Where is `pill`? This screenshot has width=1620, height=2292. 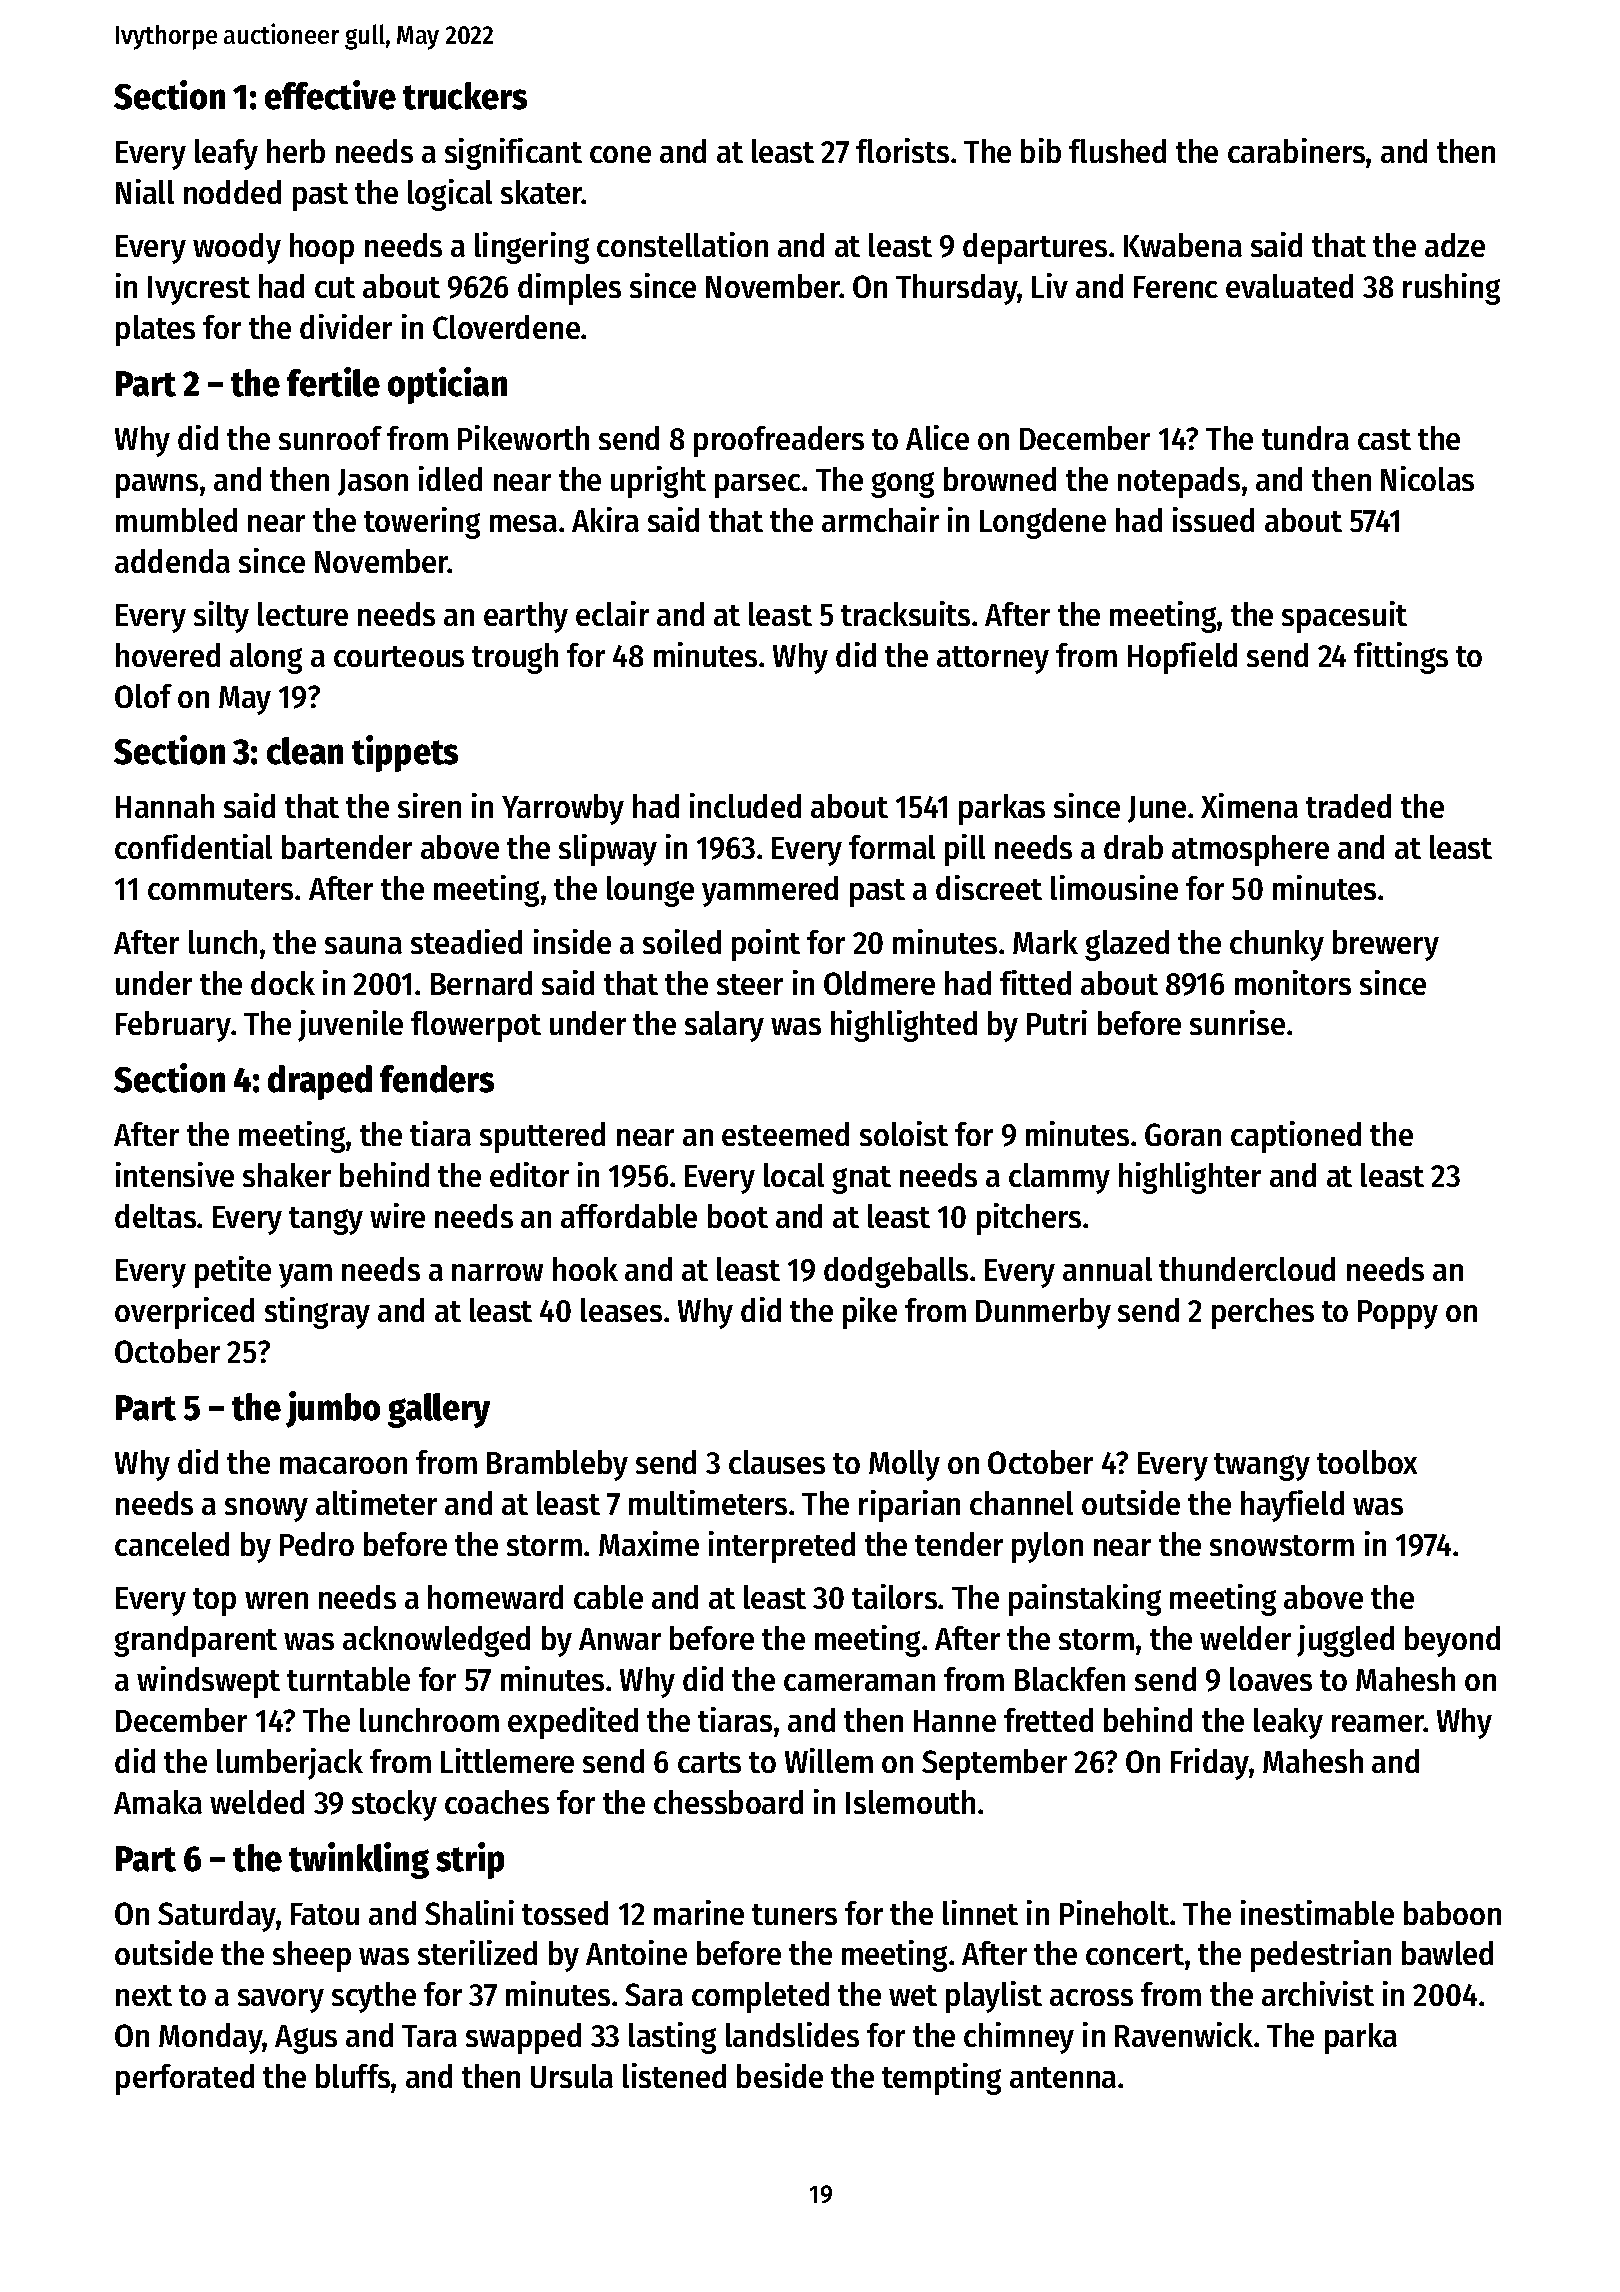
pill is located at coordinates (965, 850).
